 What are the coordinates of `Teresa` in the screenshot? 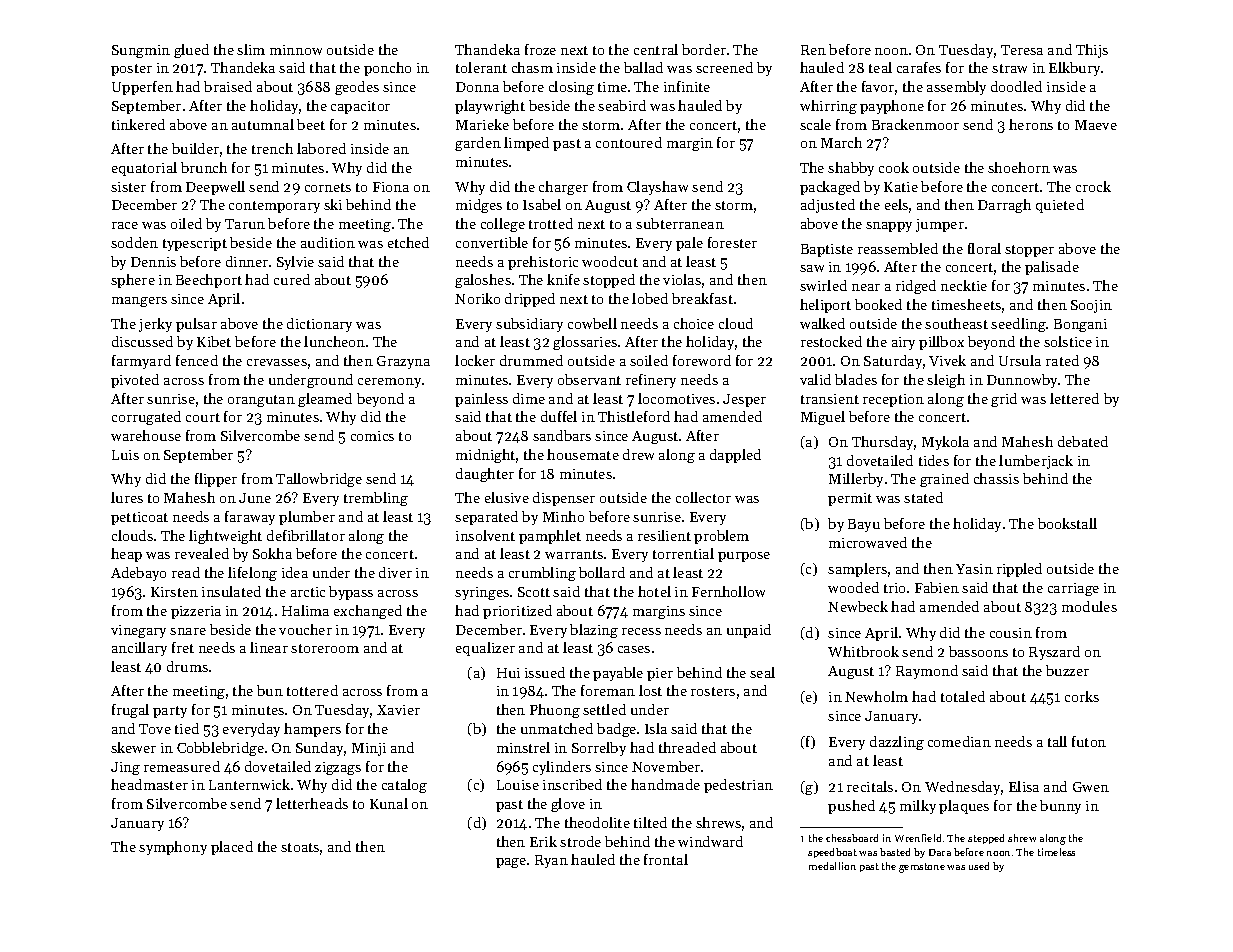 It's located at (1022, 50).
